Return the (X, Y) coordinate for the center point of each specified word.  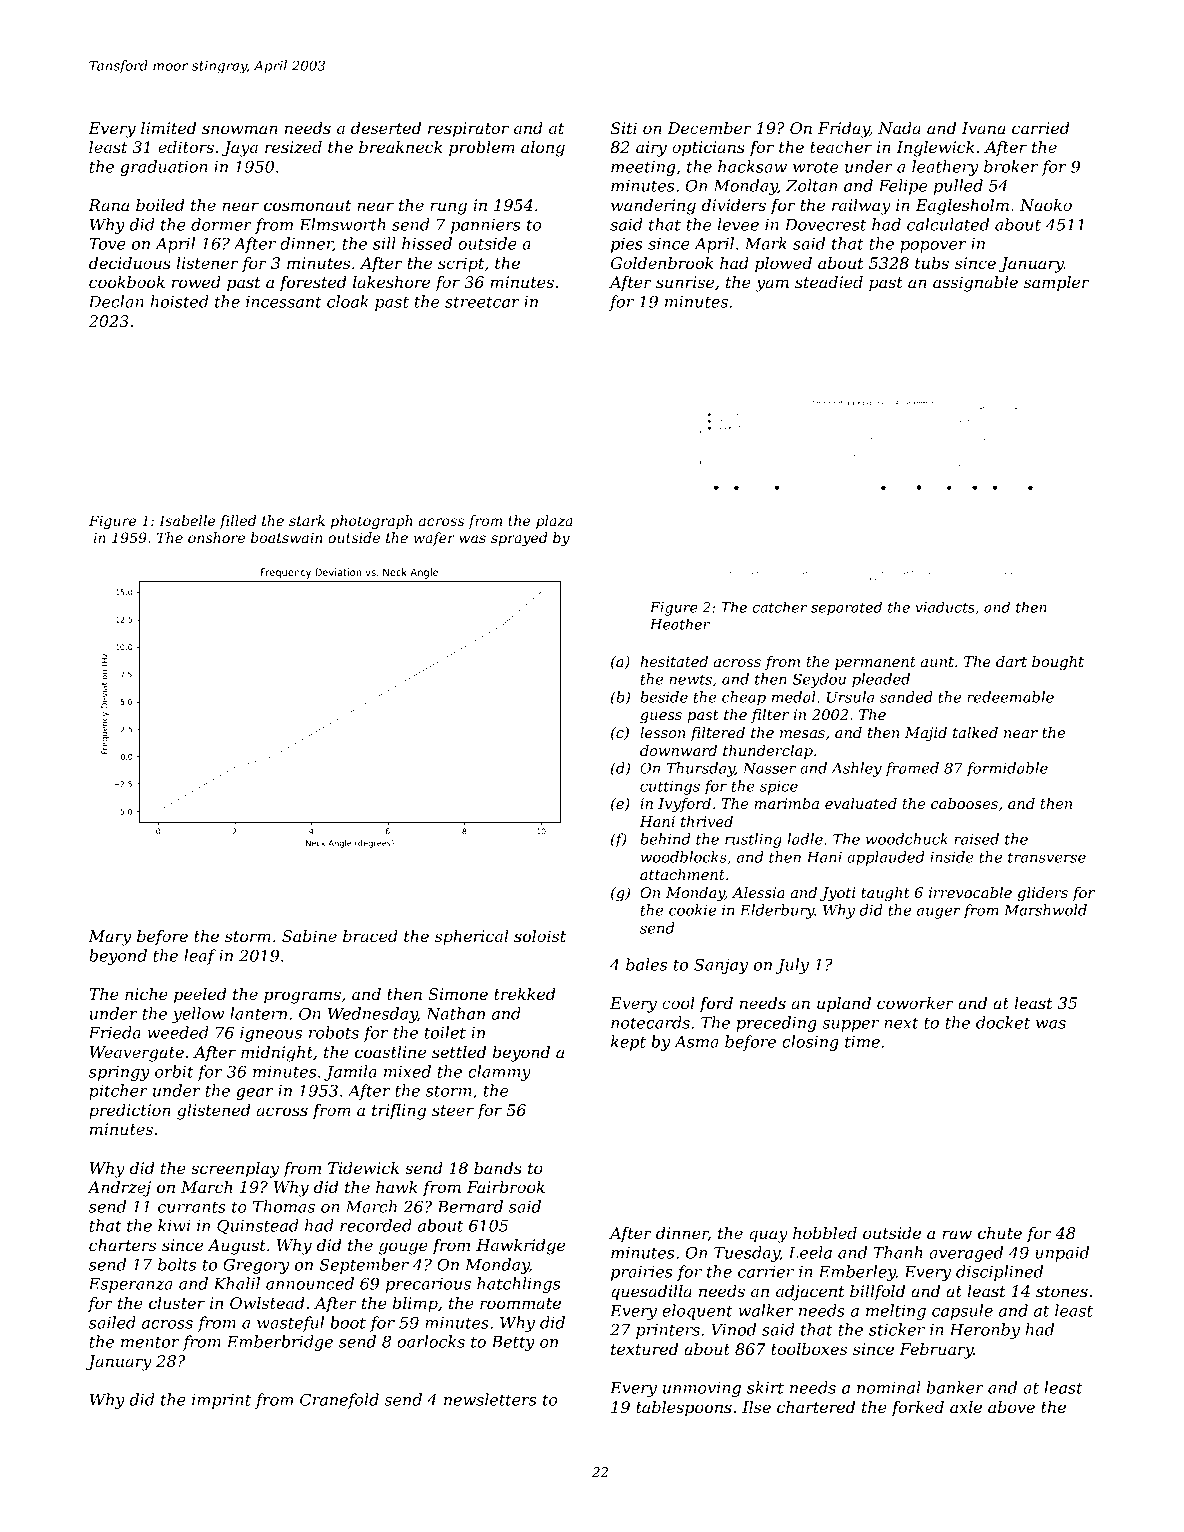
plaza (554, 522)
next (901, 1023)
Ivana (983, 128)
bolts (177, 1264)
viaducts (945, 607)
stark (307, 520)
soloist (540, 936)
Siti (624, 128)
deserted (386, 128)
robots (334, 1032)
